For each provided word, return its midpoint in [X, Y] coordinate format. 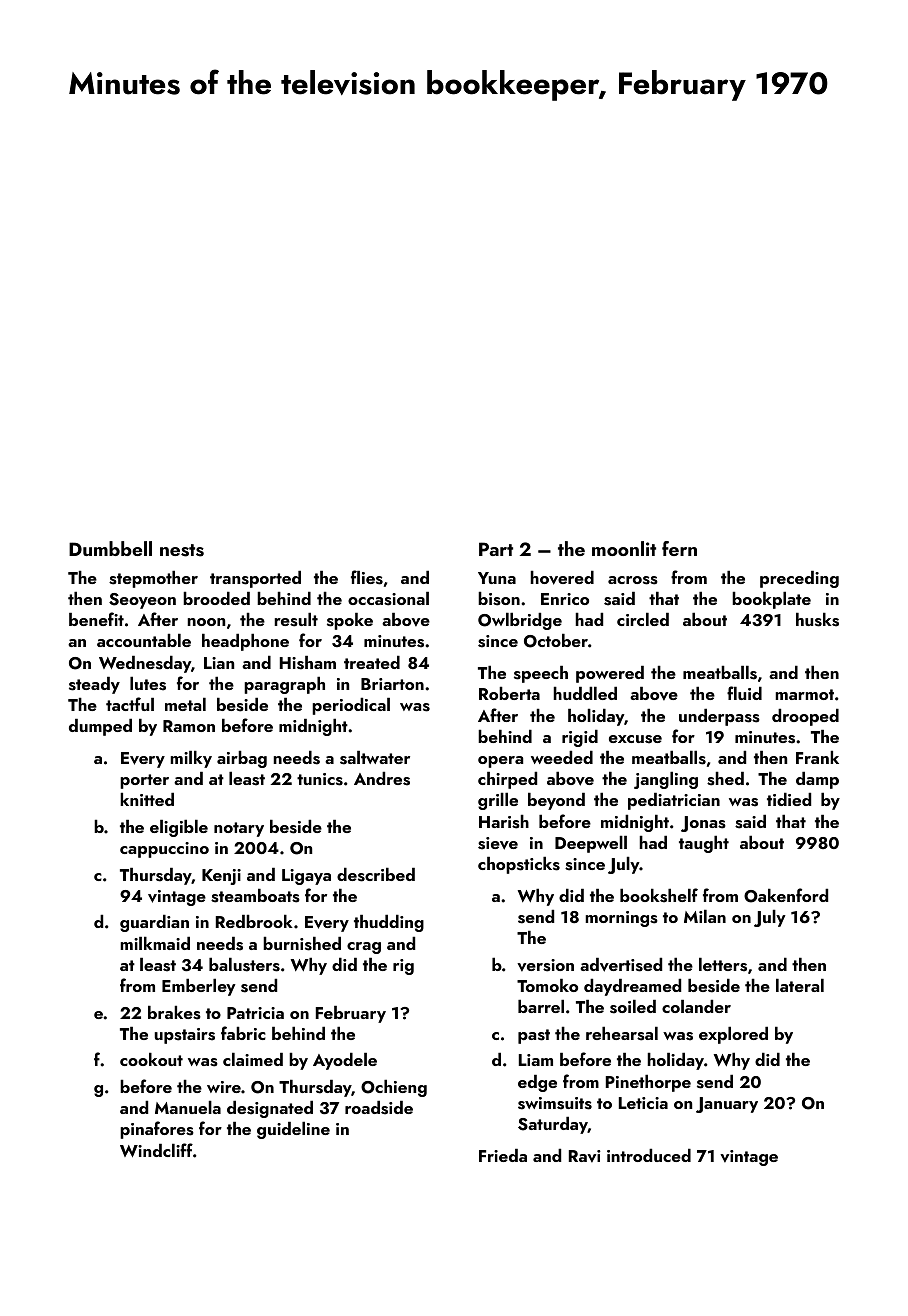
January [727, 1105]
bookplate [771, 600]
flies [367, 577]
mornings [621, 919]
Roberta [509, 693]
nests [182, 550]
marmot [804, 694]
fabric [243, 1033]
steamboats [255, 895]
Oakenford [786, 895]
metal [185, 704]
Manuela [188, 1107]
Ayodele [345, 1061]
